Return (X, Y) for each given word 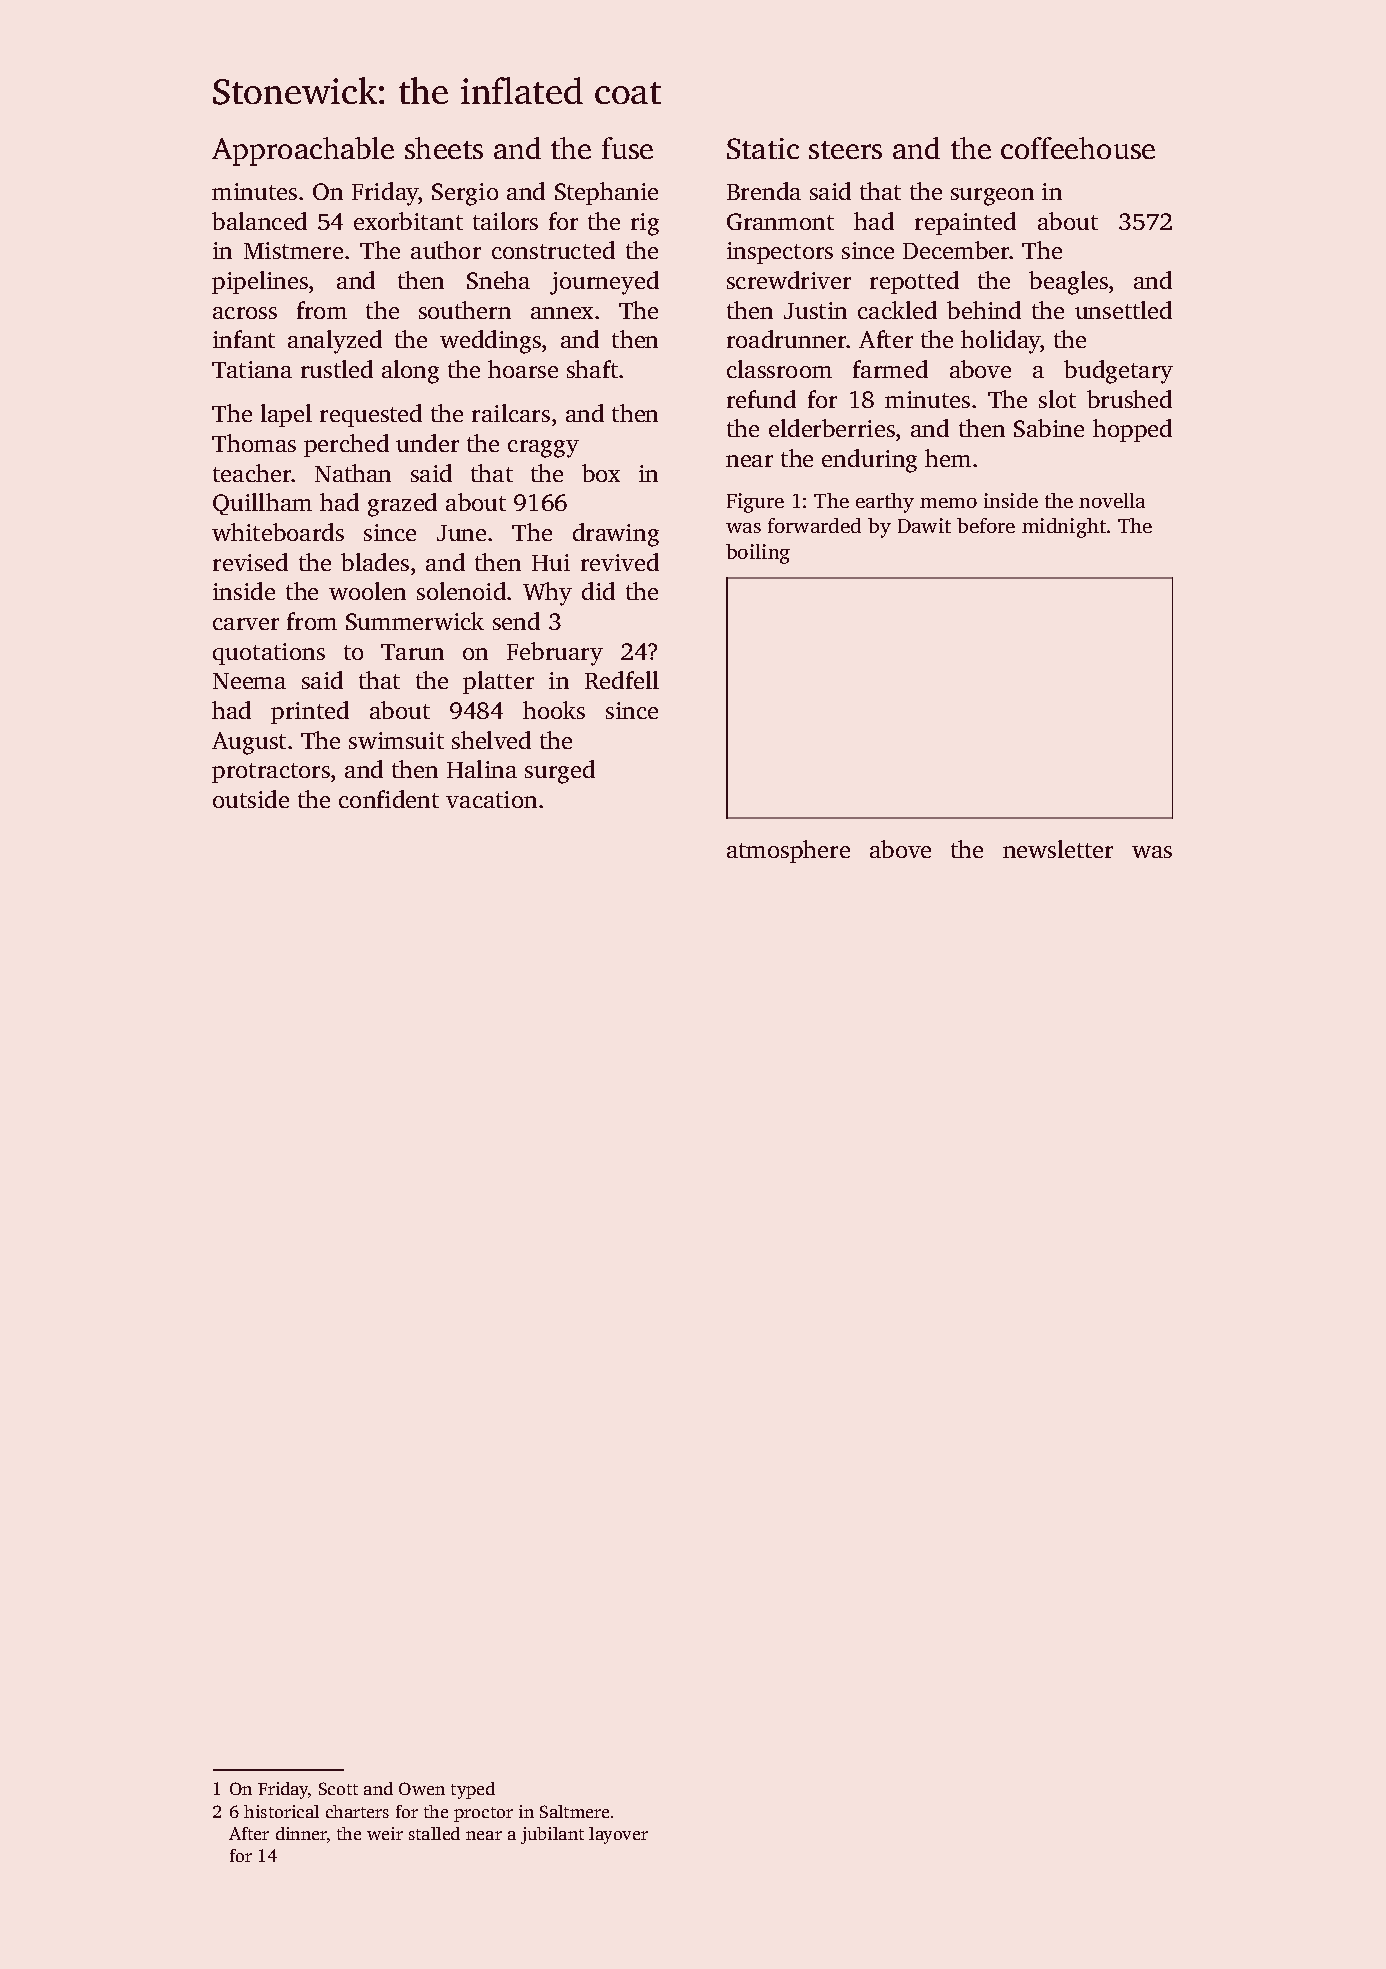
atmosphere (788, 851)
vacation (491, 799)
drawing (616, 535)
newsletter (1058, 849)
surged (560, 772)
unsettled (1123, 310)
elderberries (832, 428)
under (427, 443)
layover (618, 1835)
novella (1112, 500)
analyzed (335, 342)
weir (385, 1833)
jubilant (552, 1835)
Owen (422, 1788)
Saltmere (574, 1811)
